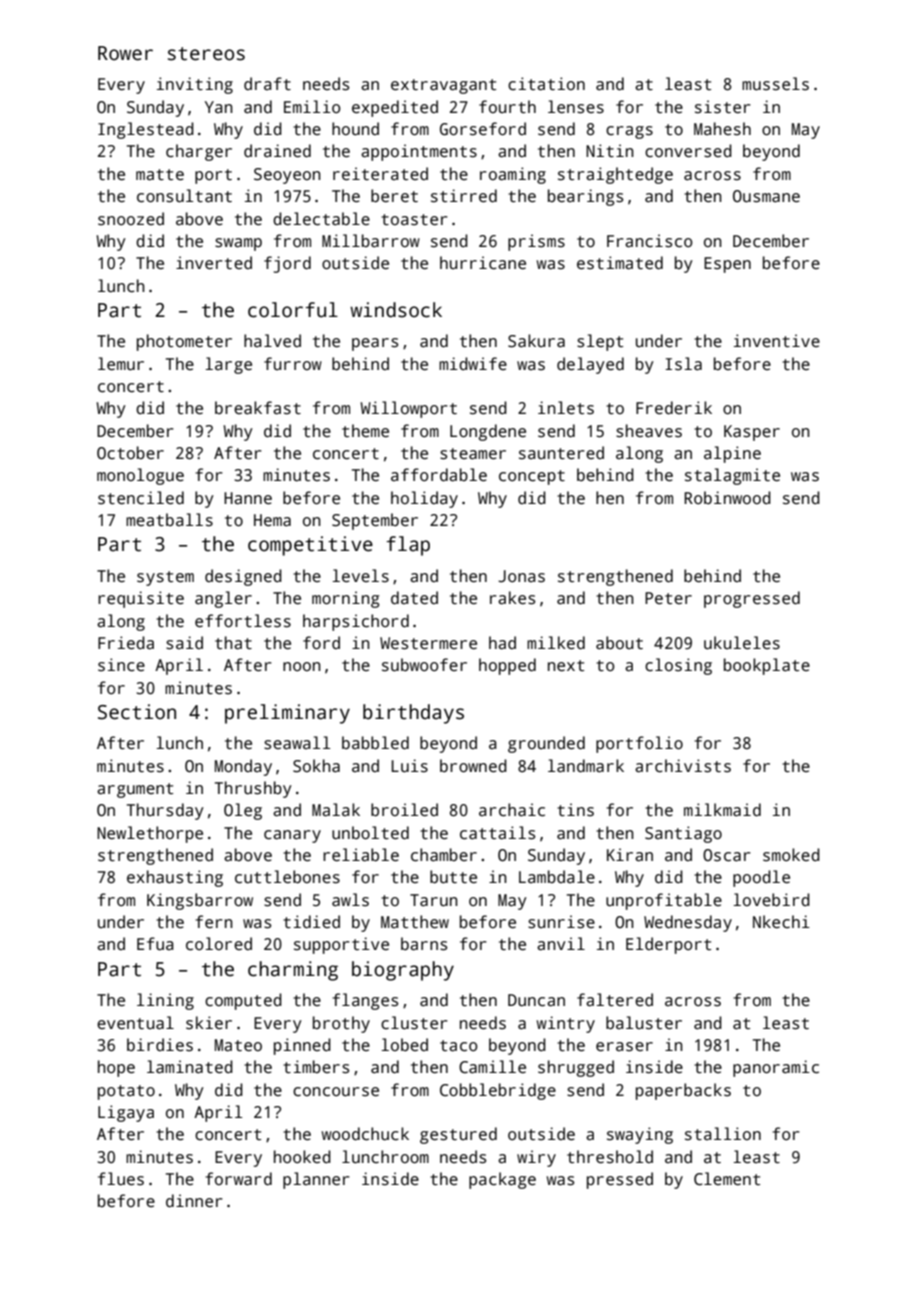 This screenshot has width=924, height=1308. Describe the element at coordinates (615, 175) in the screenshot. I see `straightedge` at that location.
